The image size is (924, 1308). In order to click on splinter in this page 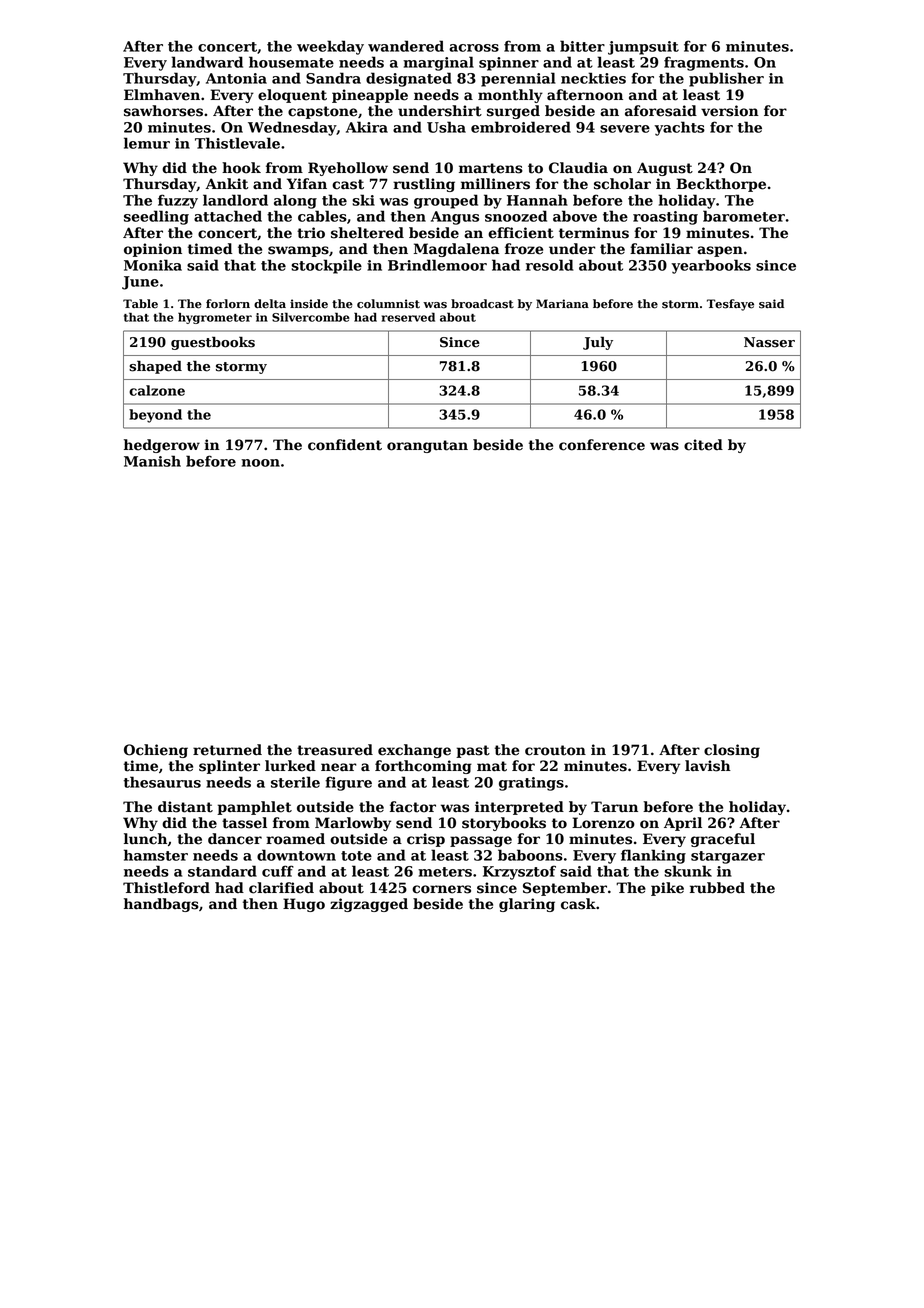, I will do `click(229, 767)`.
